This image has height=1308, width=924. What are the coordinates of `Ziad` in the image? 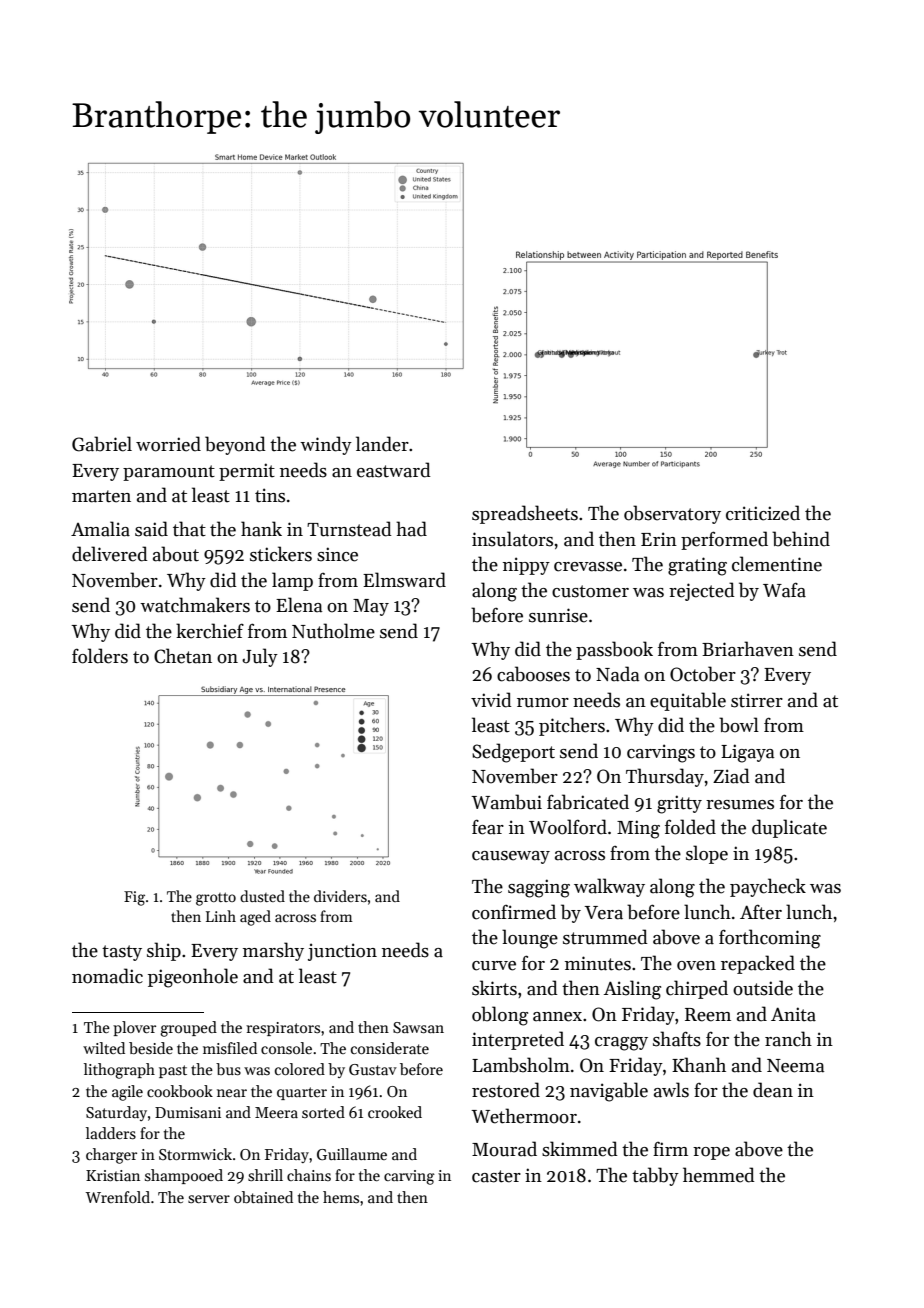 It's located at (731, 776).
